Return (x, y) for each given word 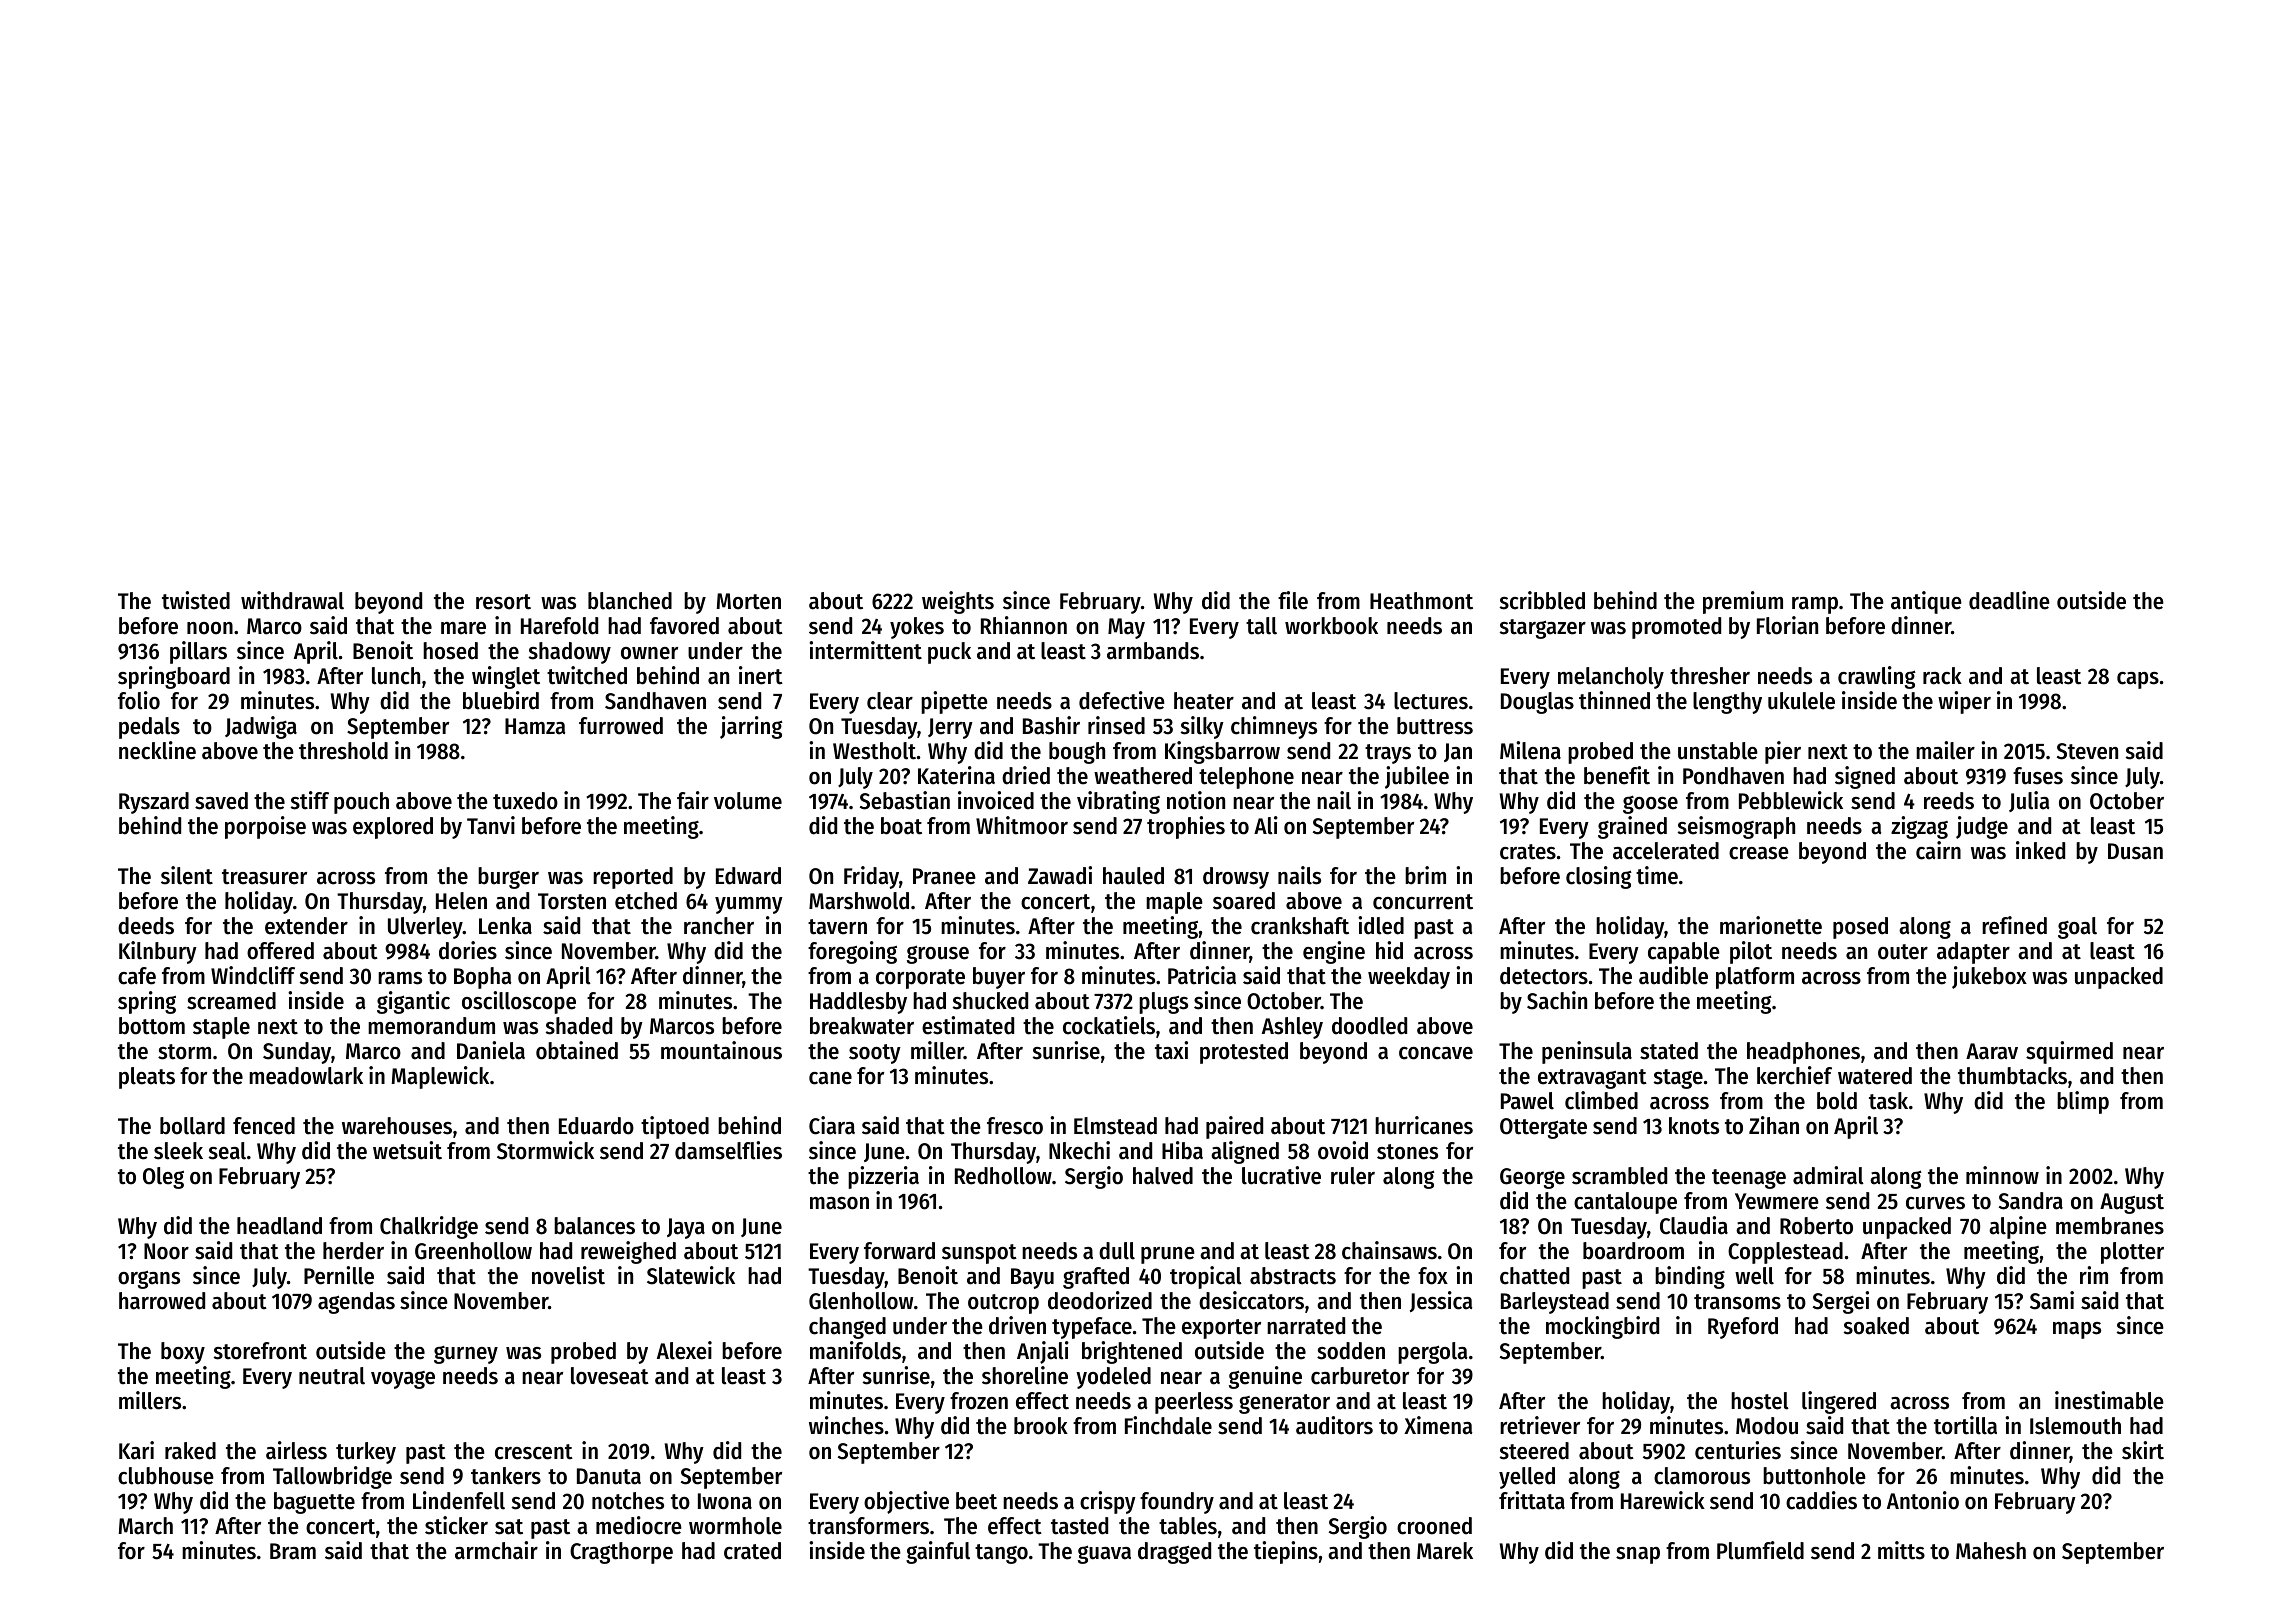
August (2132, 1203)
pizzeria (883, 1177)
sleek (178, 1151)
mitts (1901, 1550)
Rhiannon (1024, 625)
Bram (293, 1551)
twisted (196, 600)
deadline (2009, 600)
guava (1104, 1554)
